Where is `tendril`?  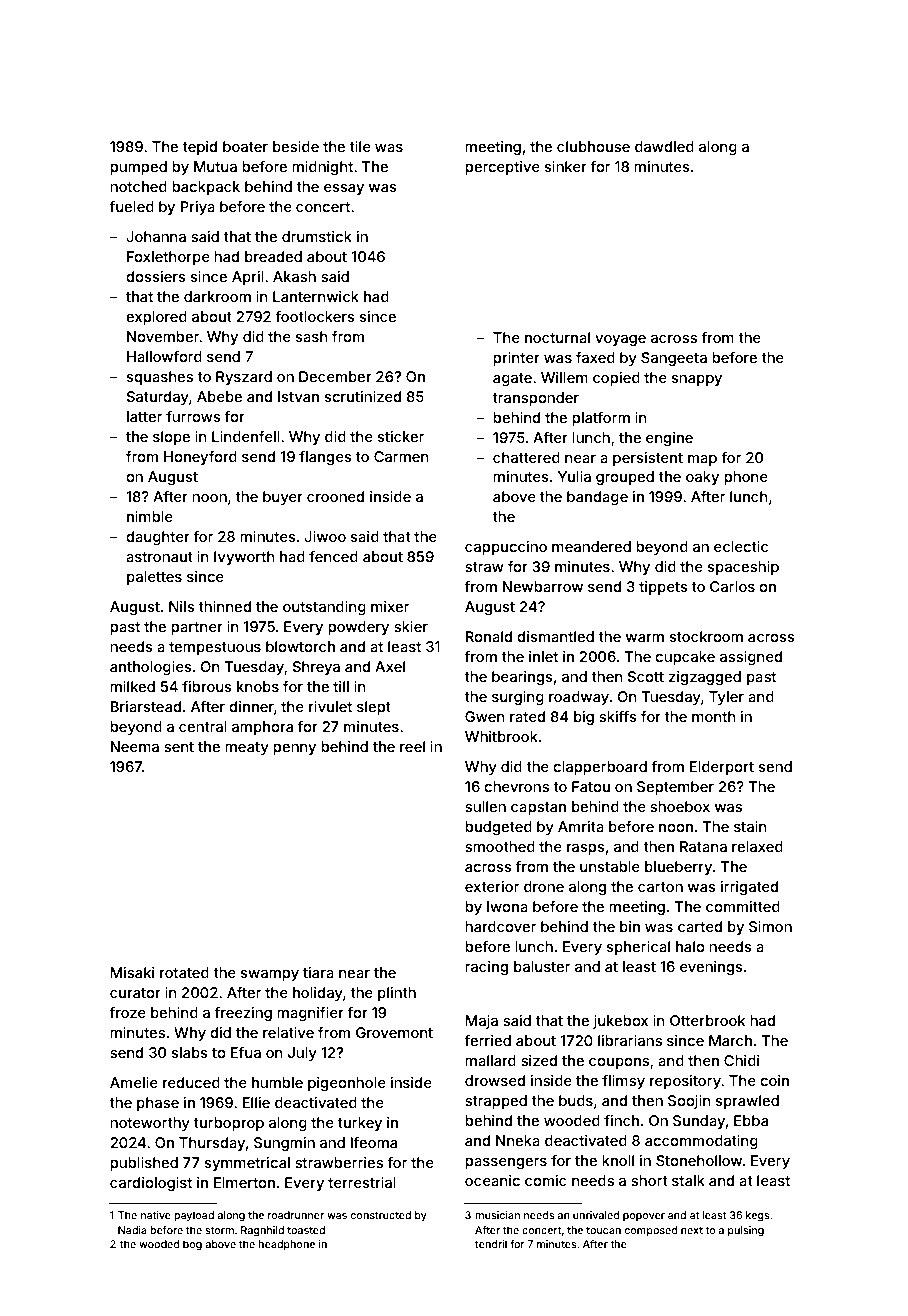
tendril is located at coordinates (491, 1244).
